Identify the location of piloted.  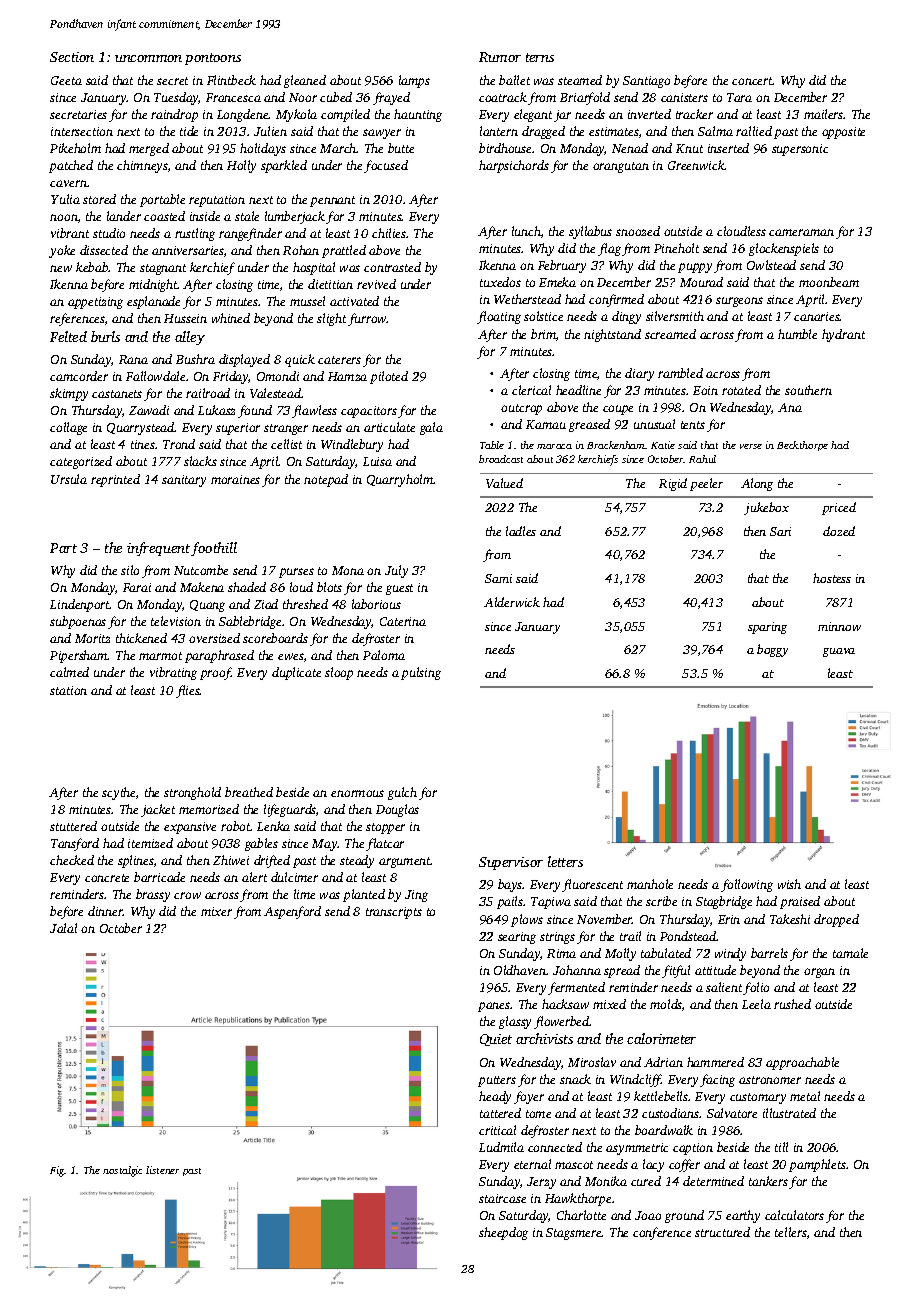
(389, 377).
